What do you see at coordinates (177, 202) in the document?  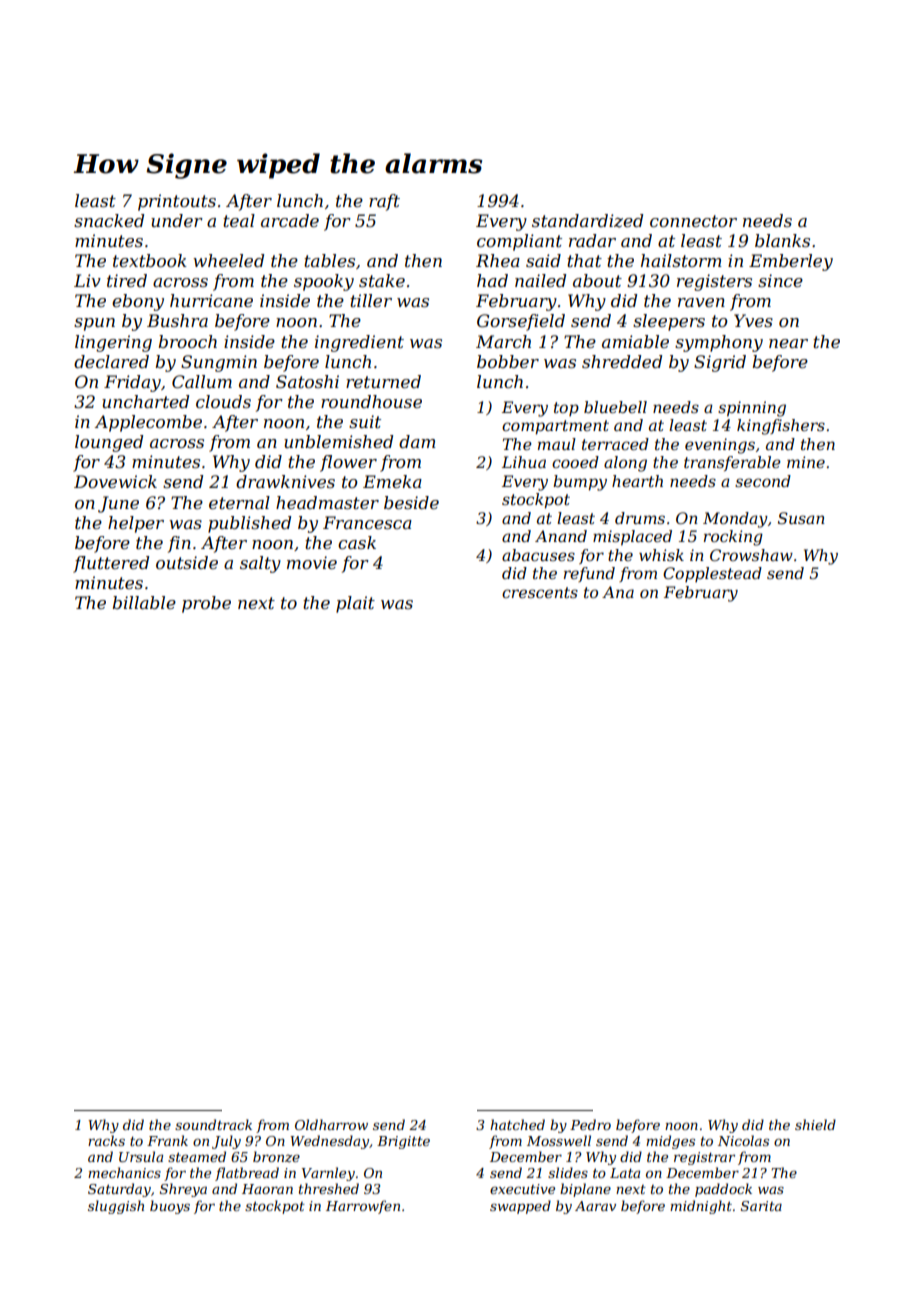 I see `printouts` at bounding box center [177, 202].
